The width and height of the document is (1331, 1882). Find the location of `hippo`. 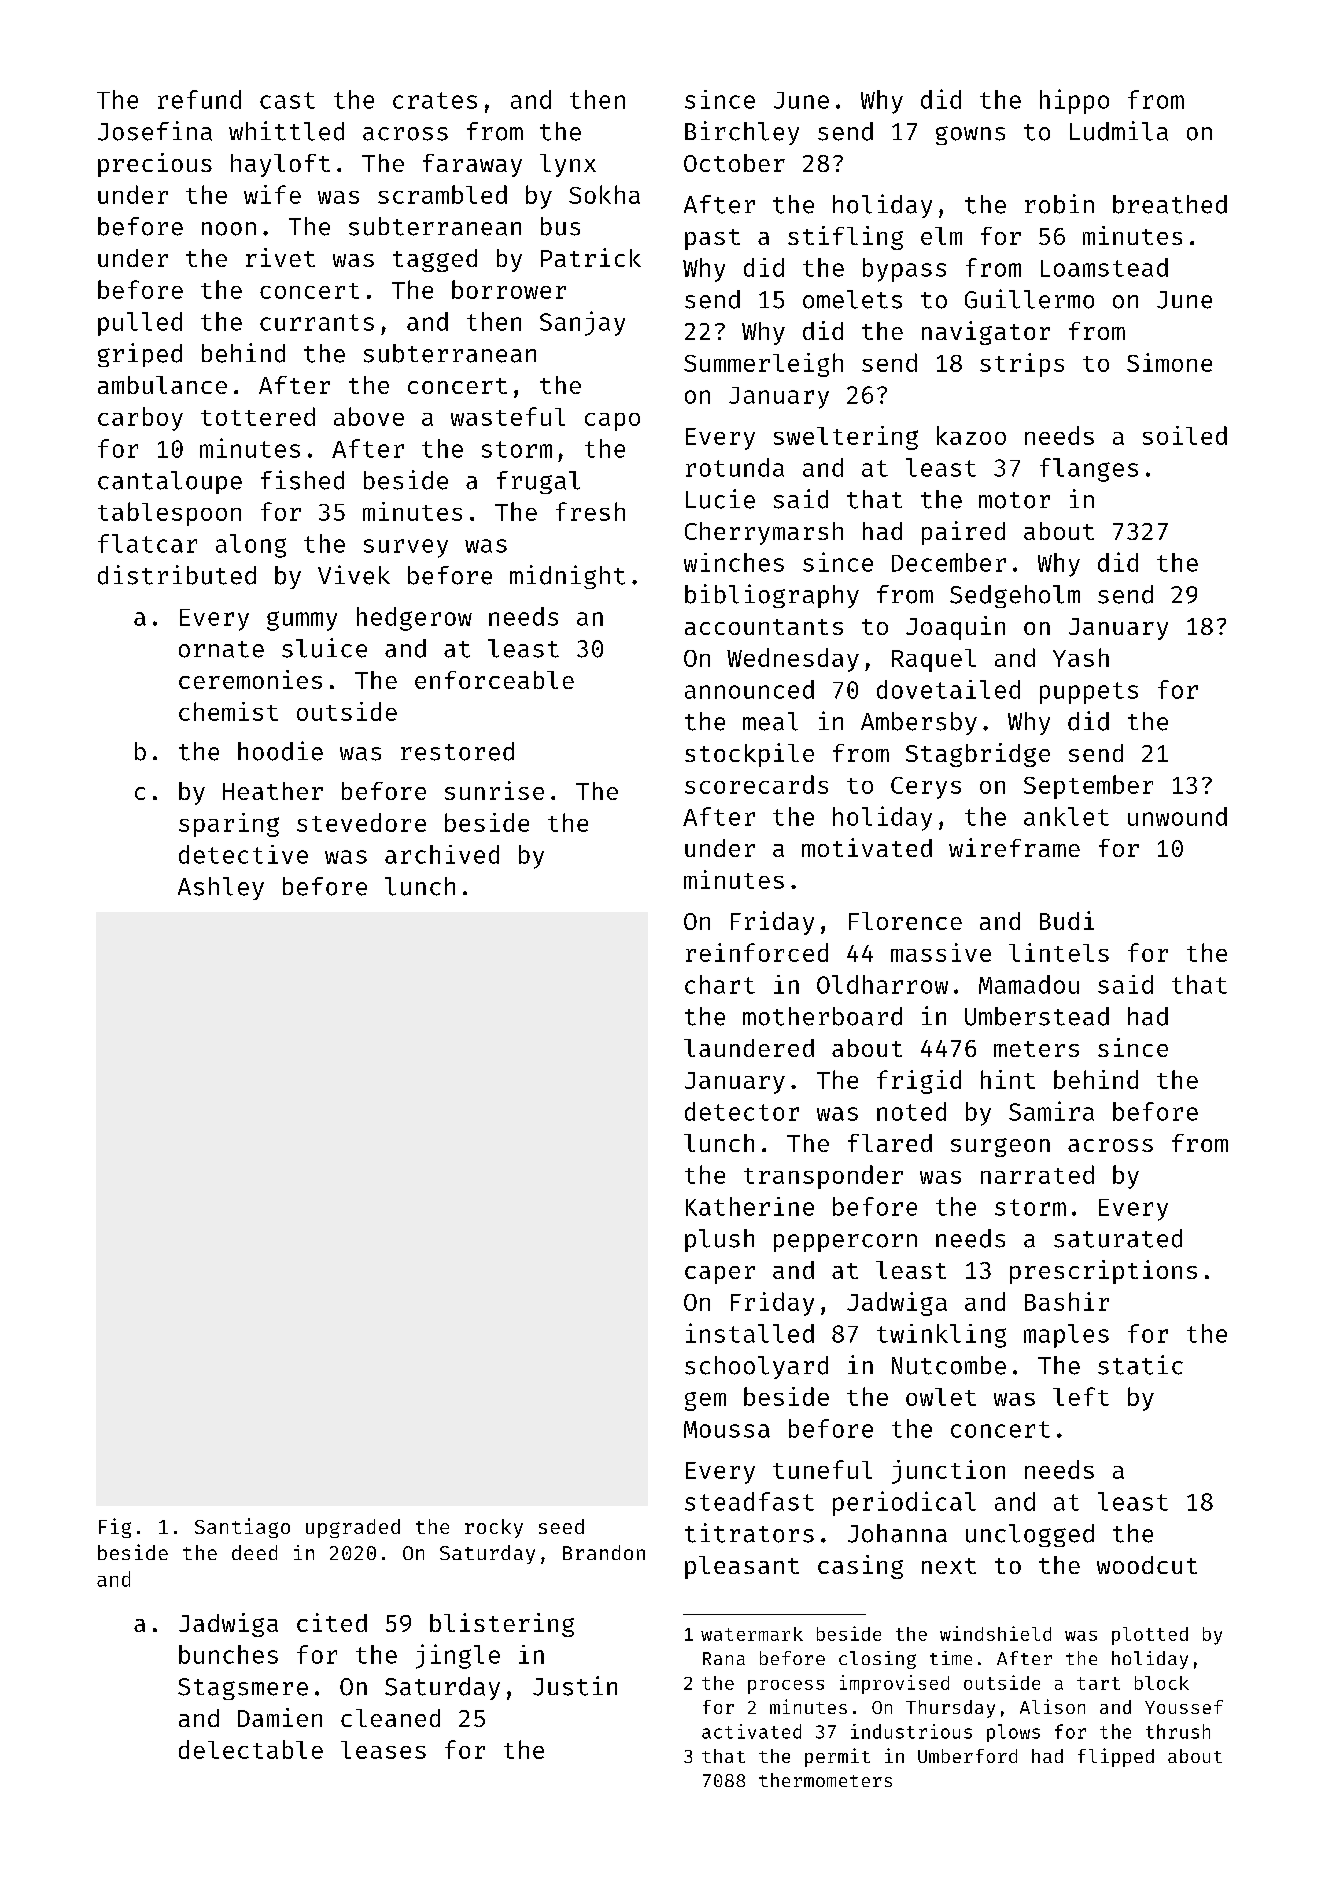

hippo is located at coordinates (1074, 101).
